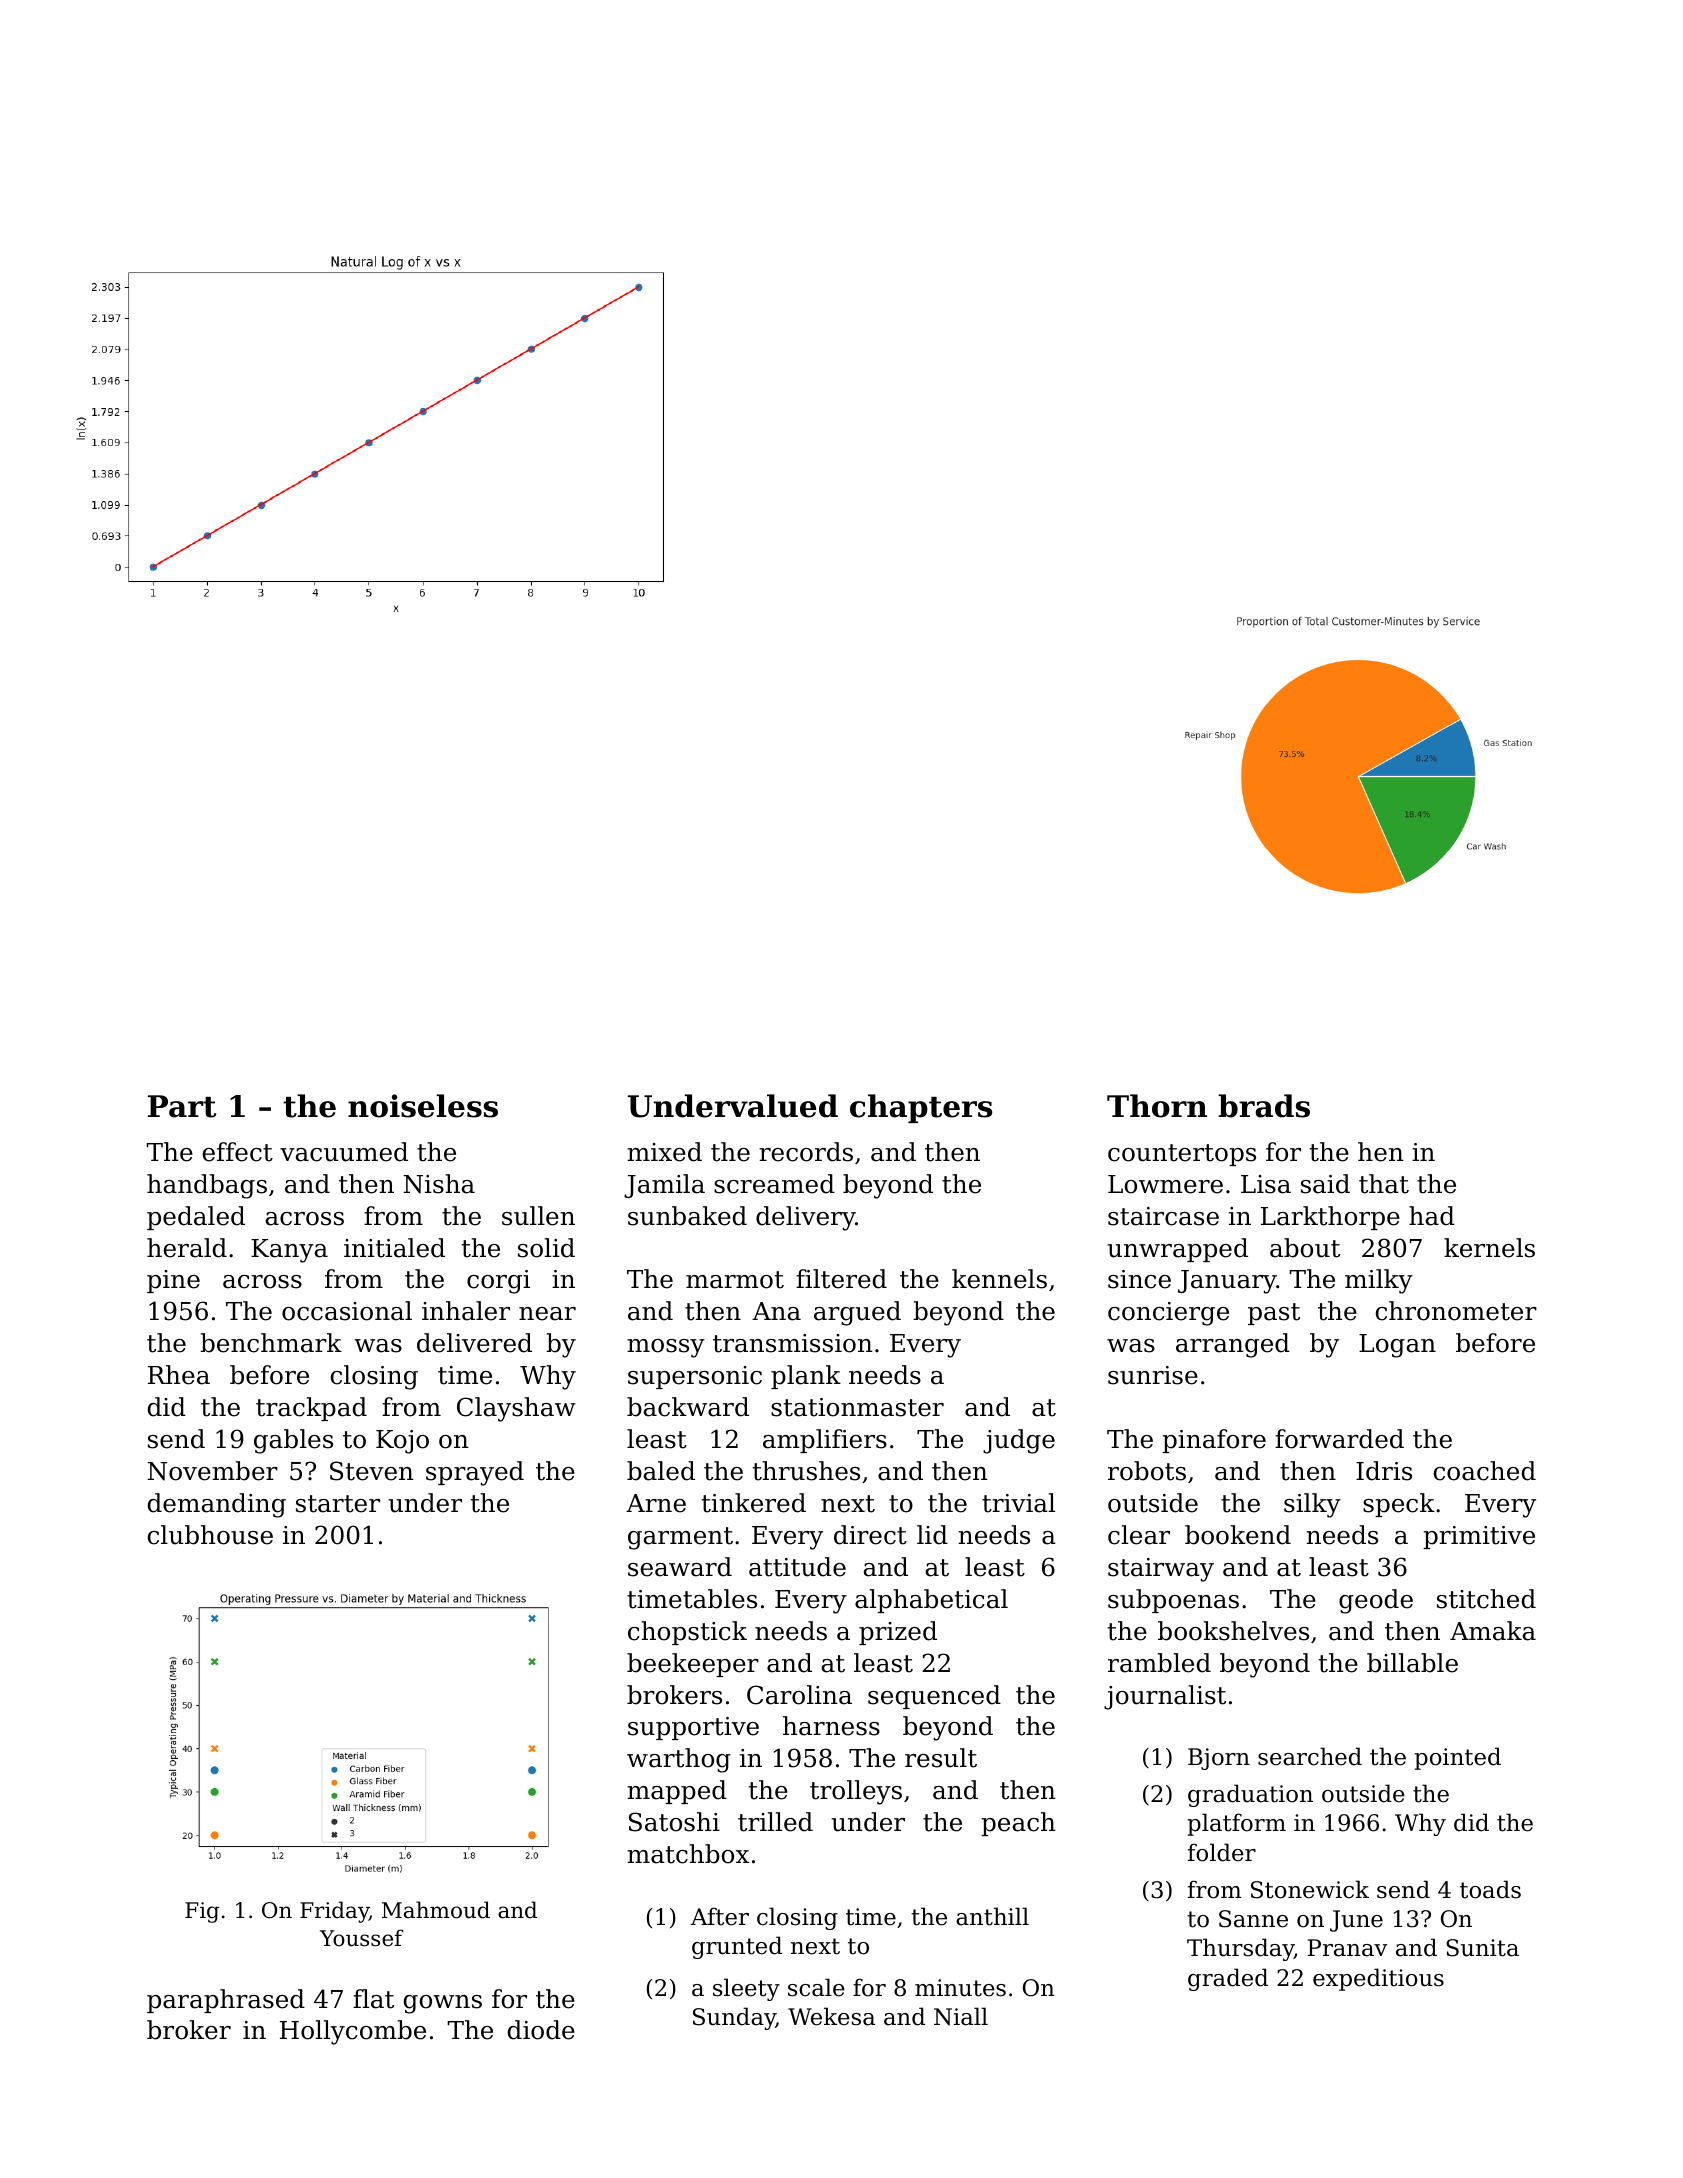 This screenshot has width=1683, height=2178. I want to click on brads, so click(1264, 1106).
